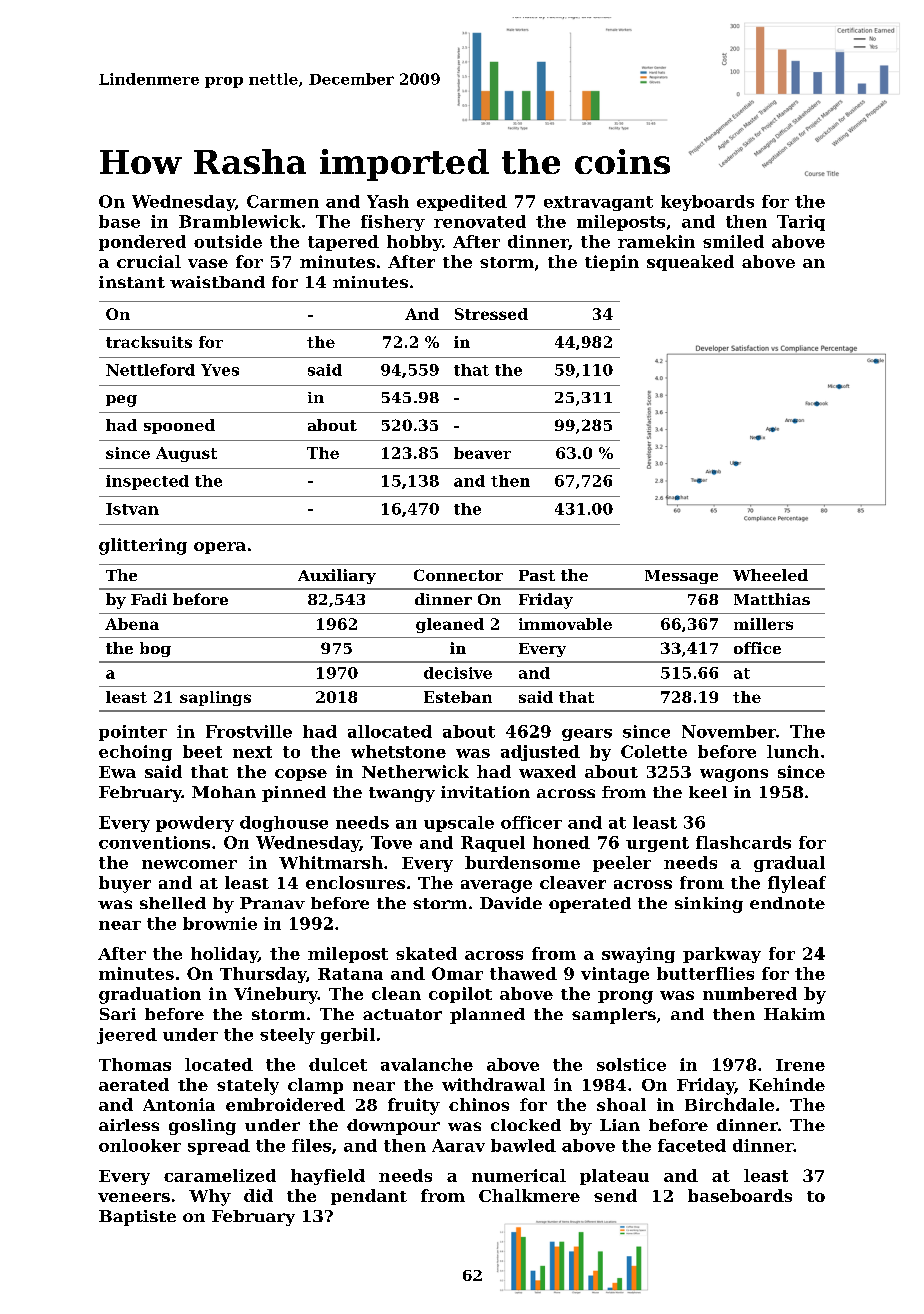  What do you see at coordinates (657, 844) in the screenshot?
I see `urgent` at bounding box center [657, 844].
